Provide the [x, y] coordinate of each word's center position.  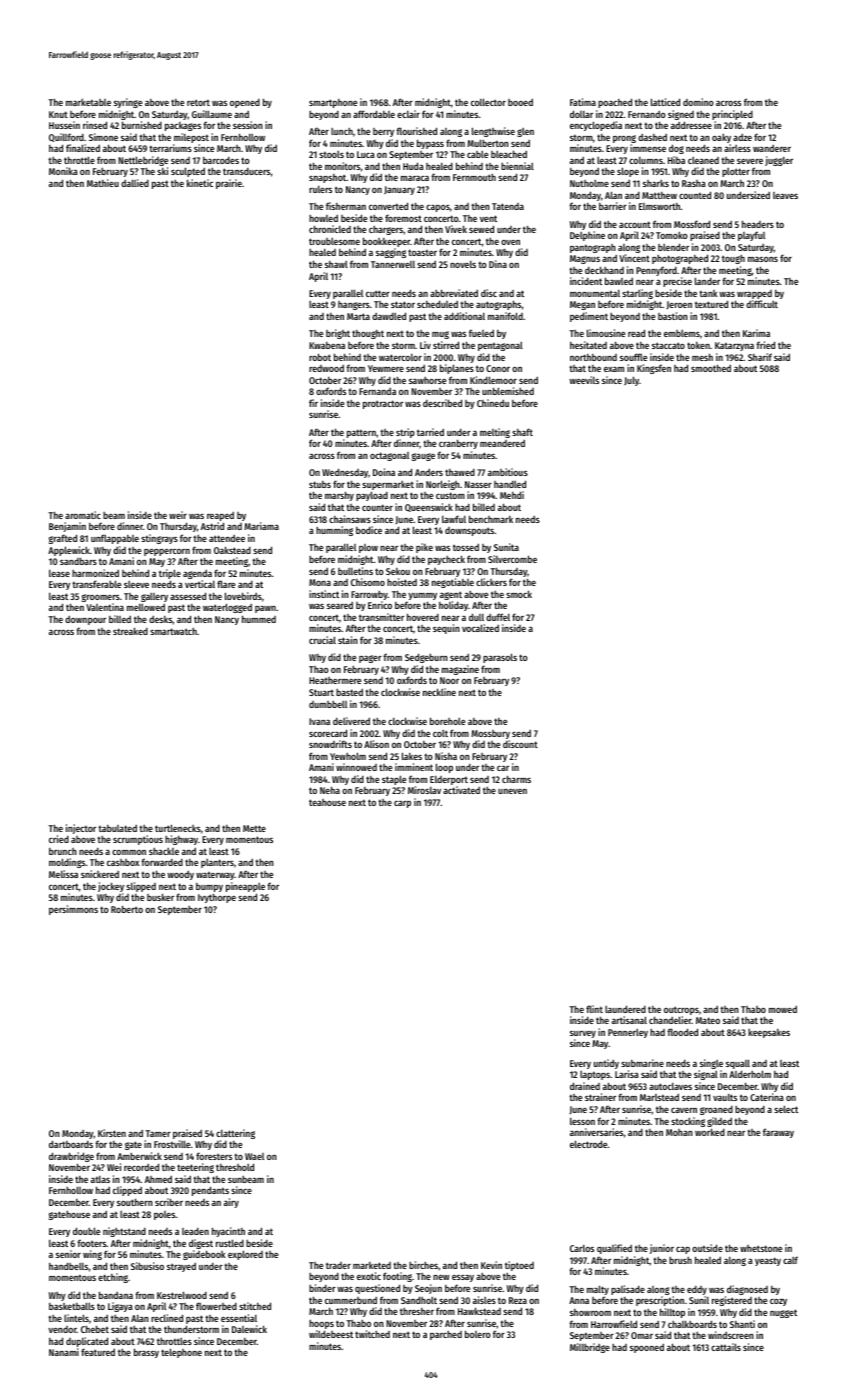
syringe [128, 103]
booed [520, 102]
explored [245, 1255]
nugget [783, 1313]
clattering [235, 1134]
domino [698, 102]
